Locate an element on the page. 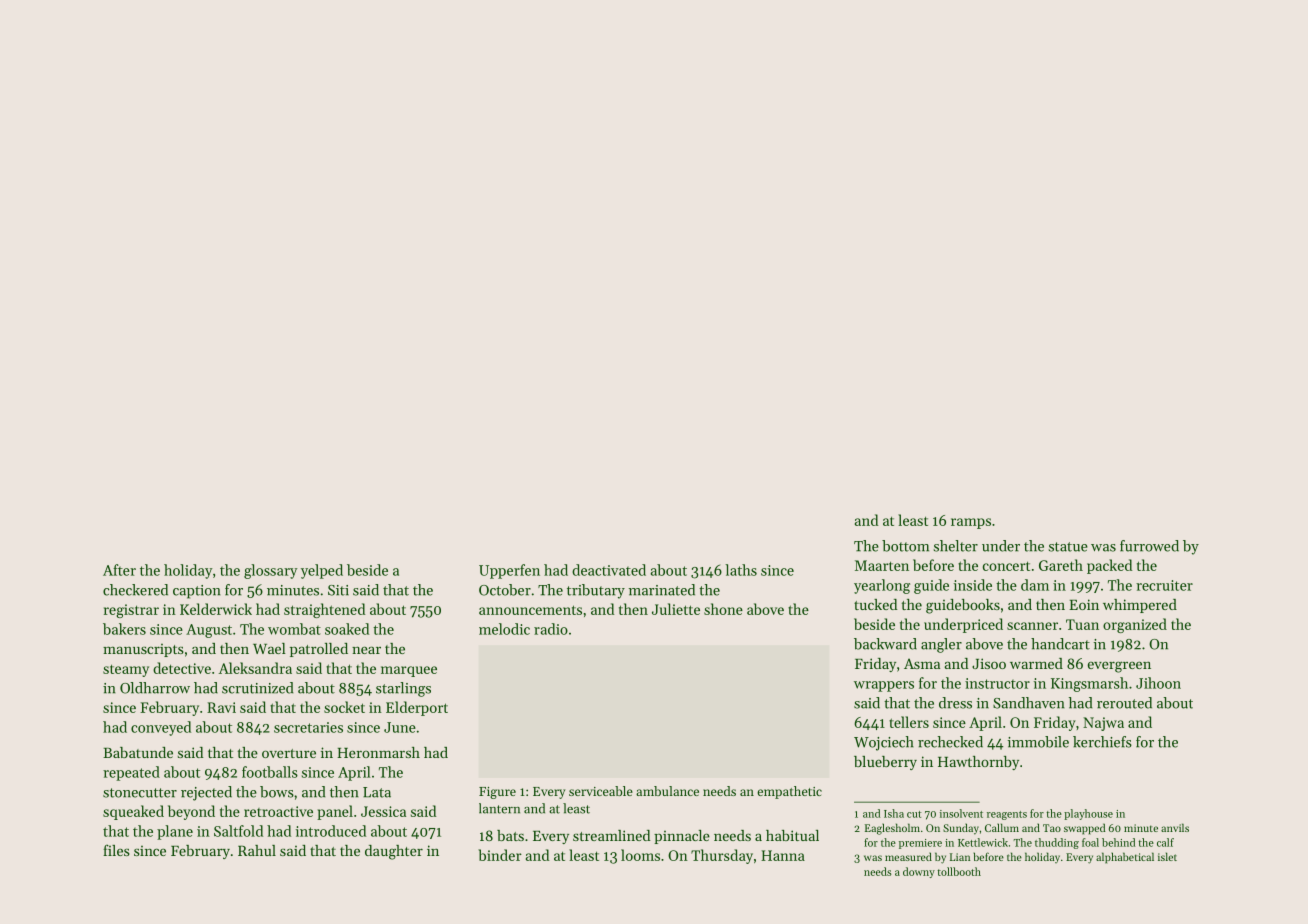 The height and width of the image is (924, 1308). furrowed is located at coordinates (1149, 546).
